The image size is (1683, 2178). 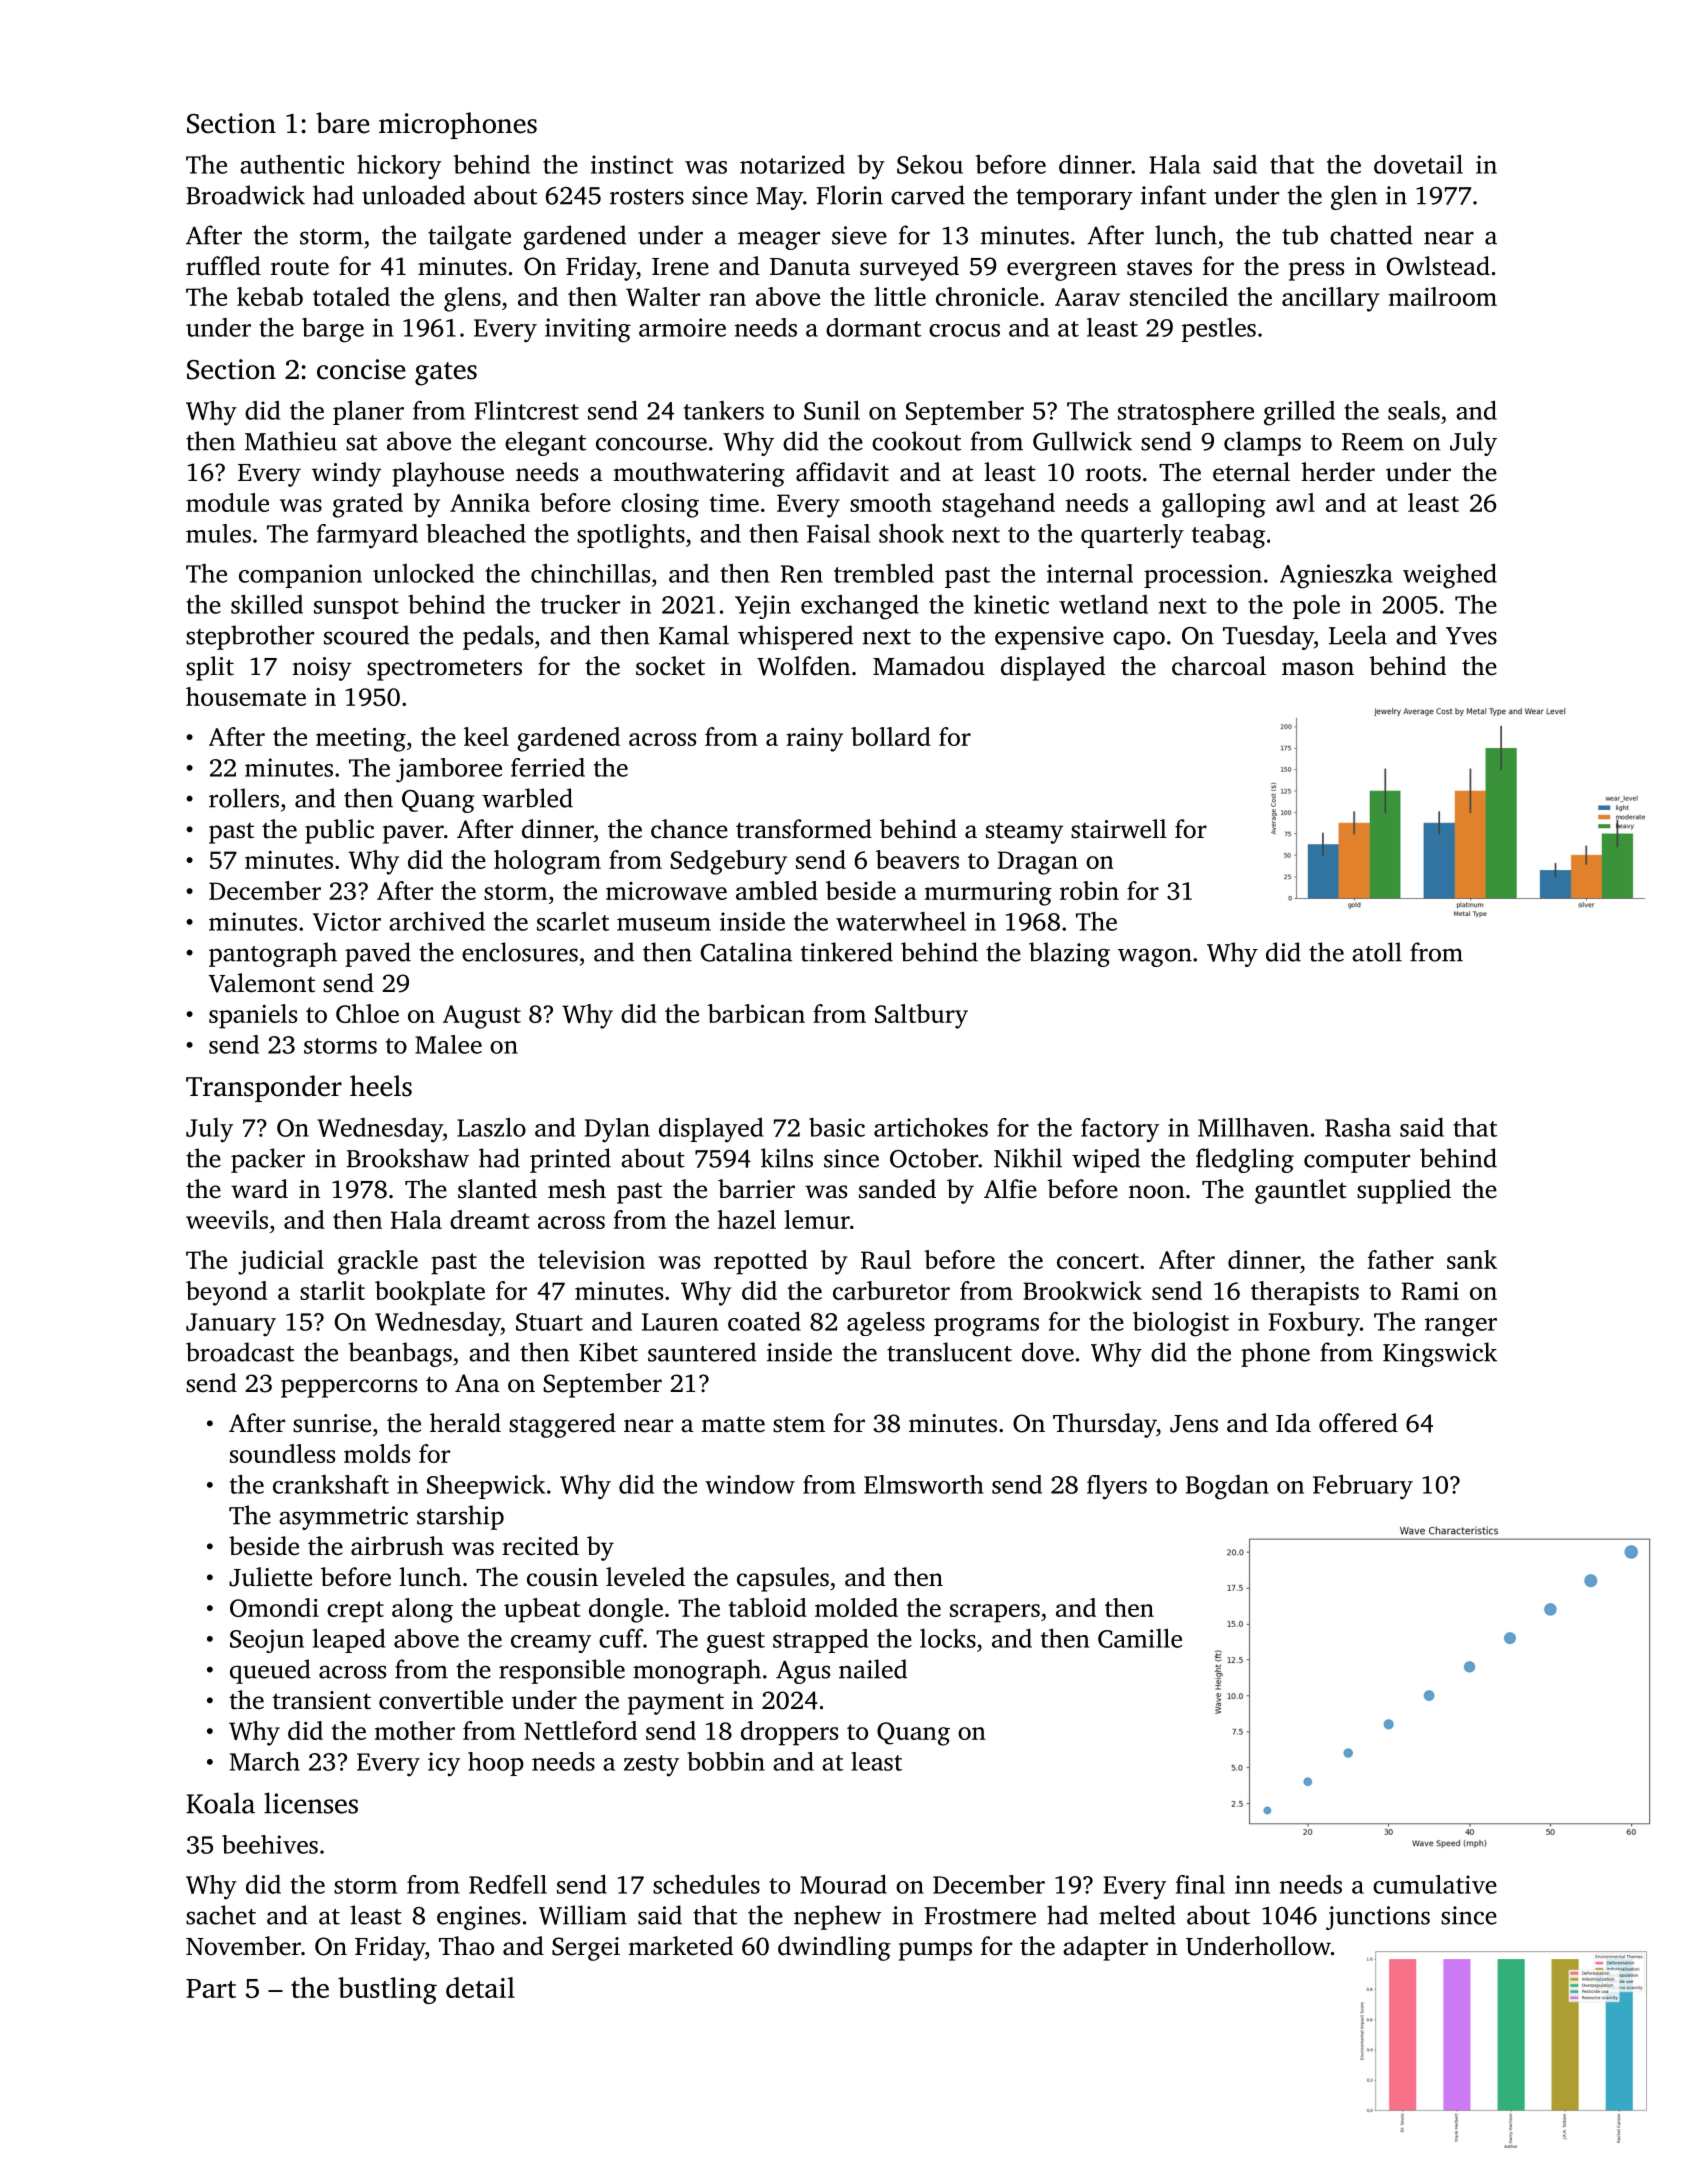 What do you see at coordinates (860, 607) in the screenshot?
I see `exchanged` at bounding box center [860, 607].
